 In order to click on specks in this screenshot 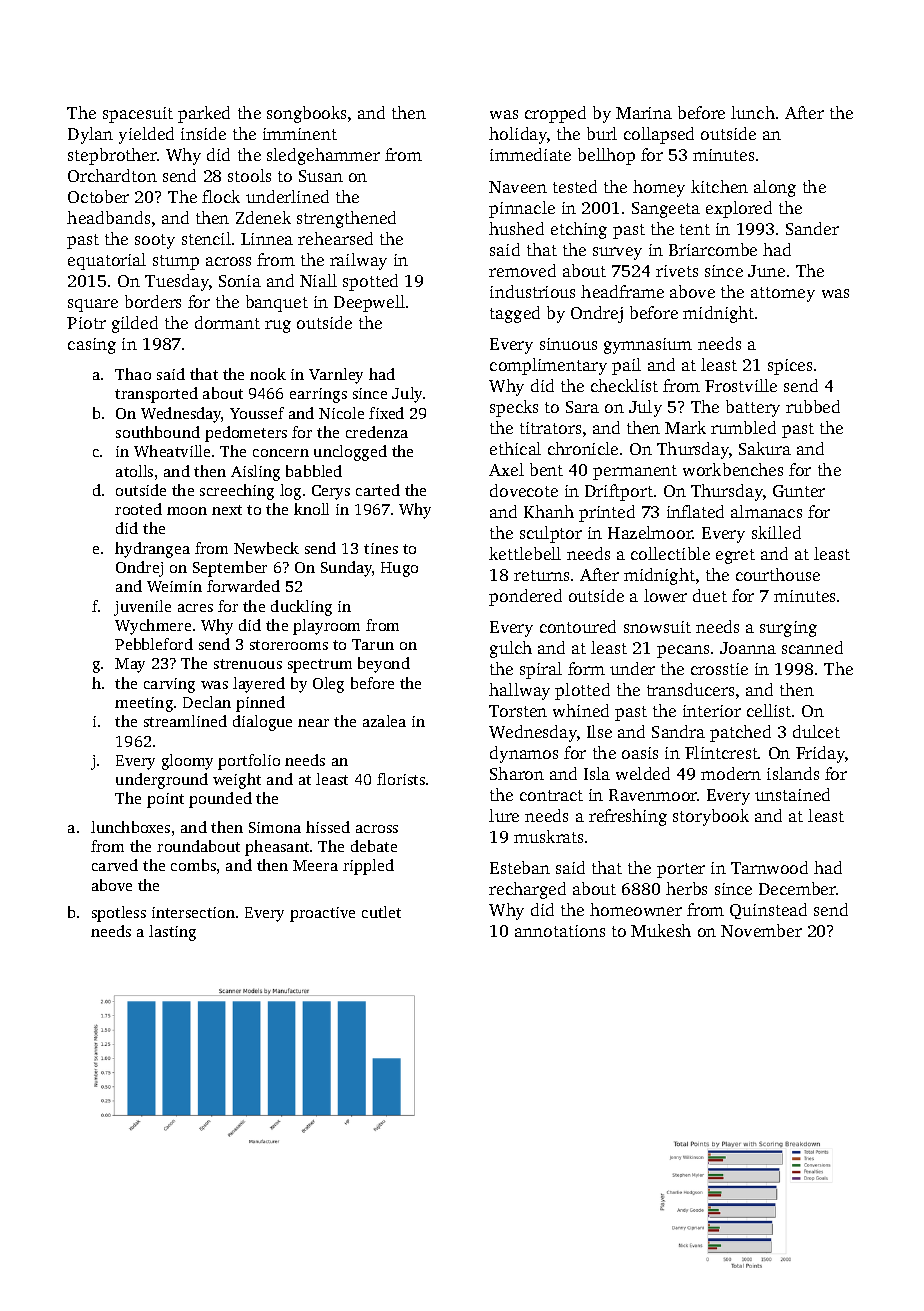, I will do `click(514, 408)`.
